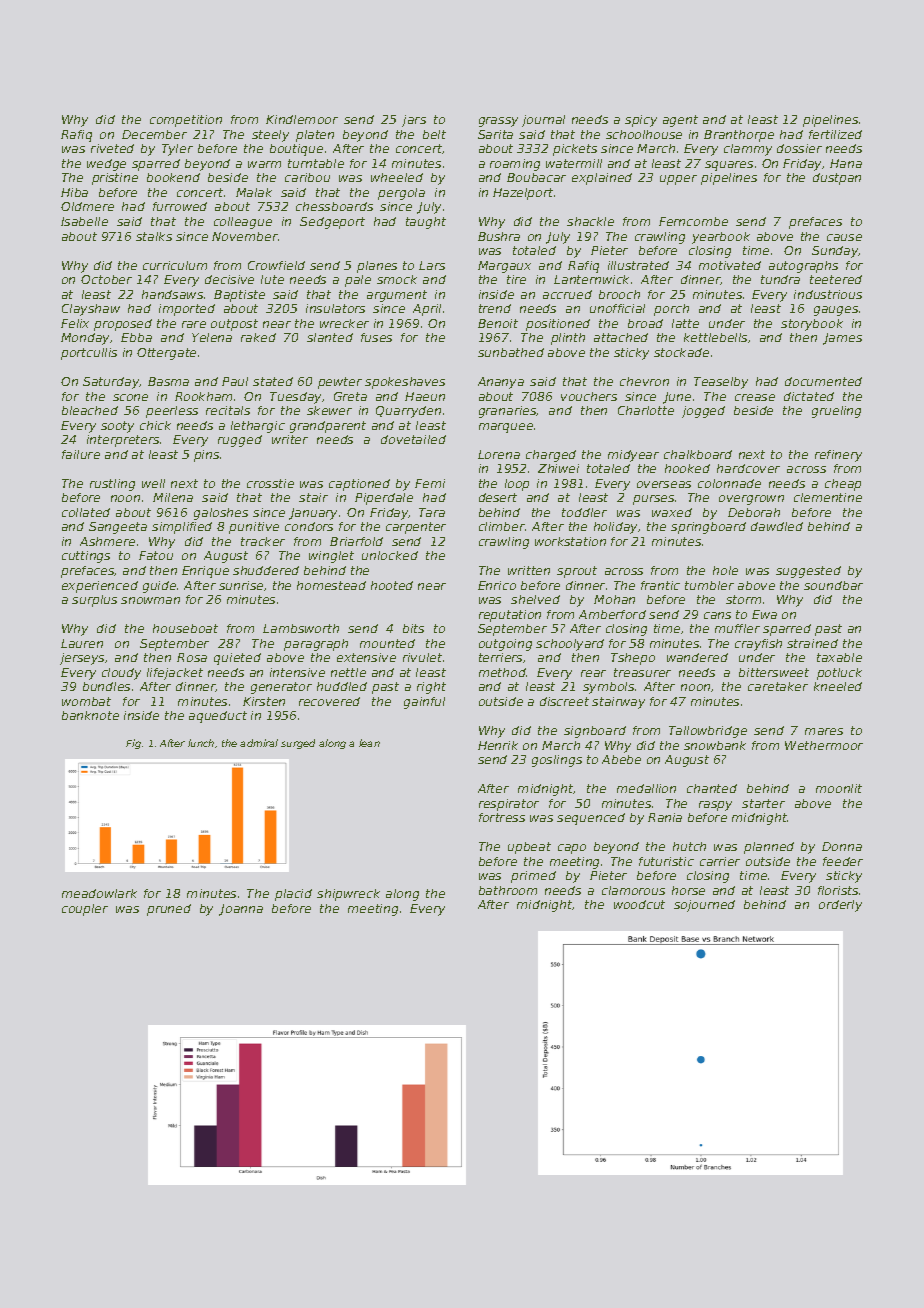 The width and height of the page is (924, 1308). What do you see at coordinates (680, 121) in the page?
I see `agent` at bounding box center [680, 121].
